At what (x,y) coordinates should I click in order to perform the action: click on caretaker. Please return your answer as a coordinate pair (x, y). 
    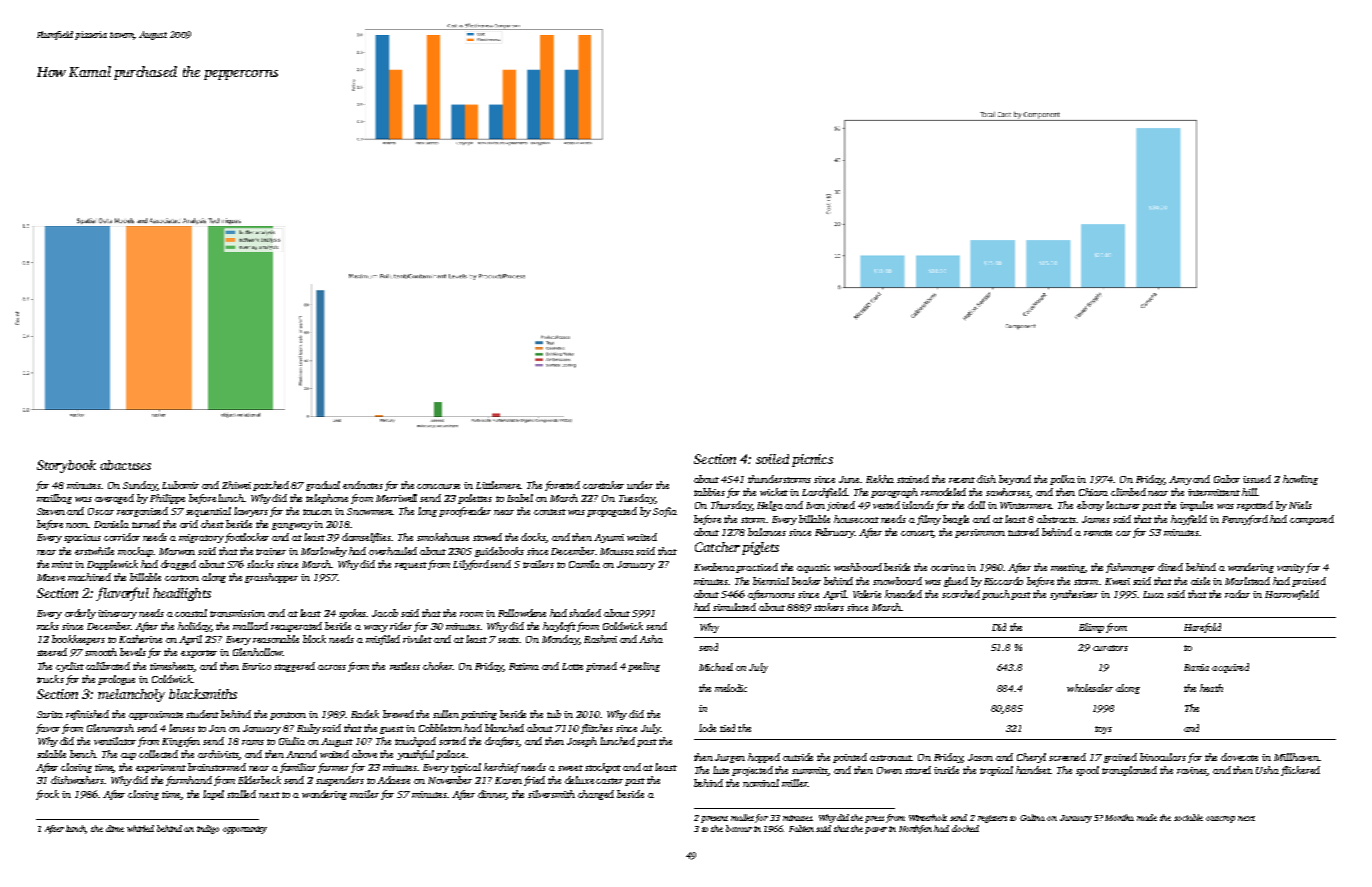
    Looking at the image, I should click on (603, 485).
